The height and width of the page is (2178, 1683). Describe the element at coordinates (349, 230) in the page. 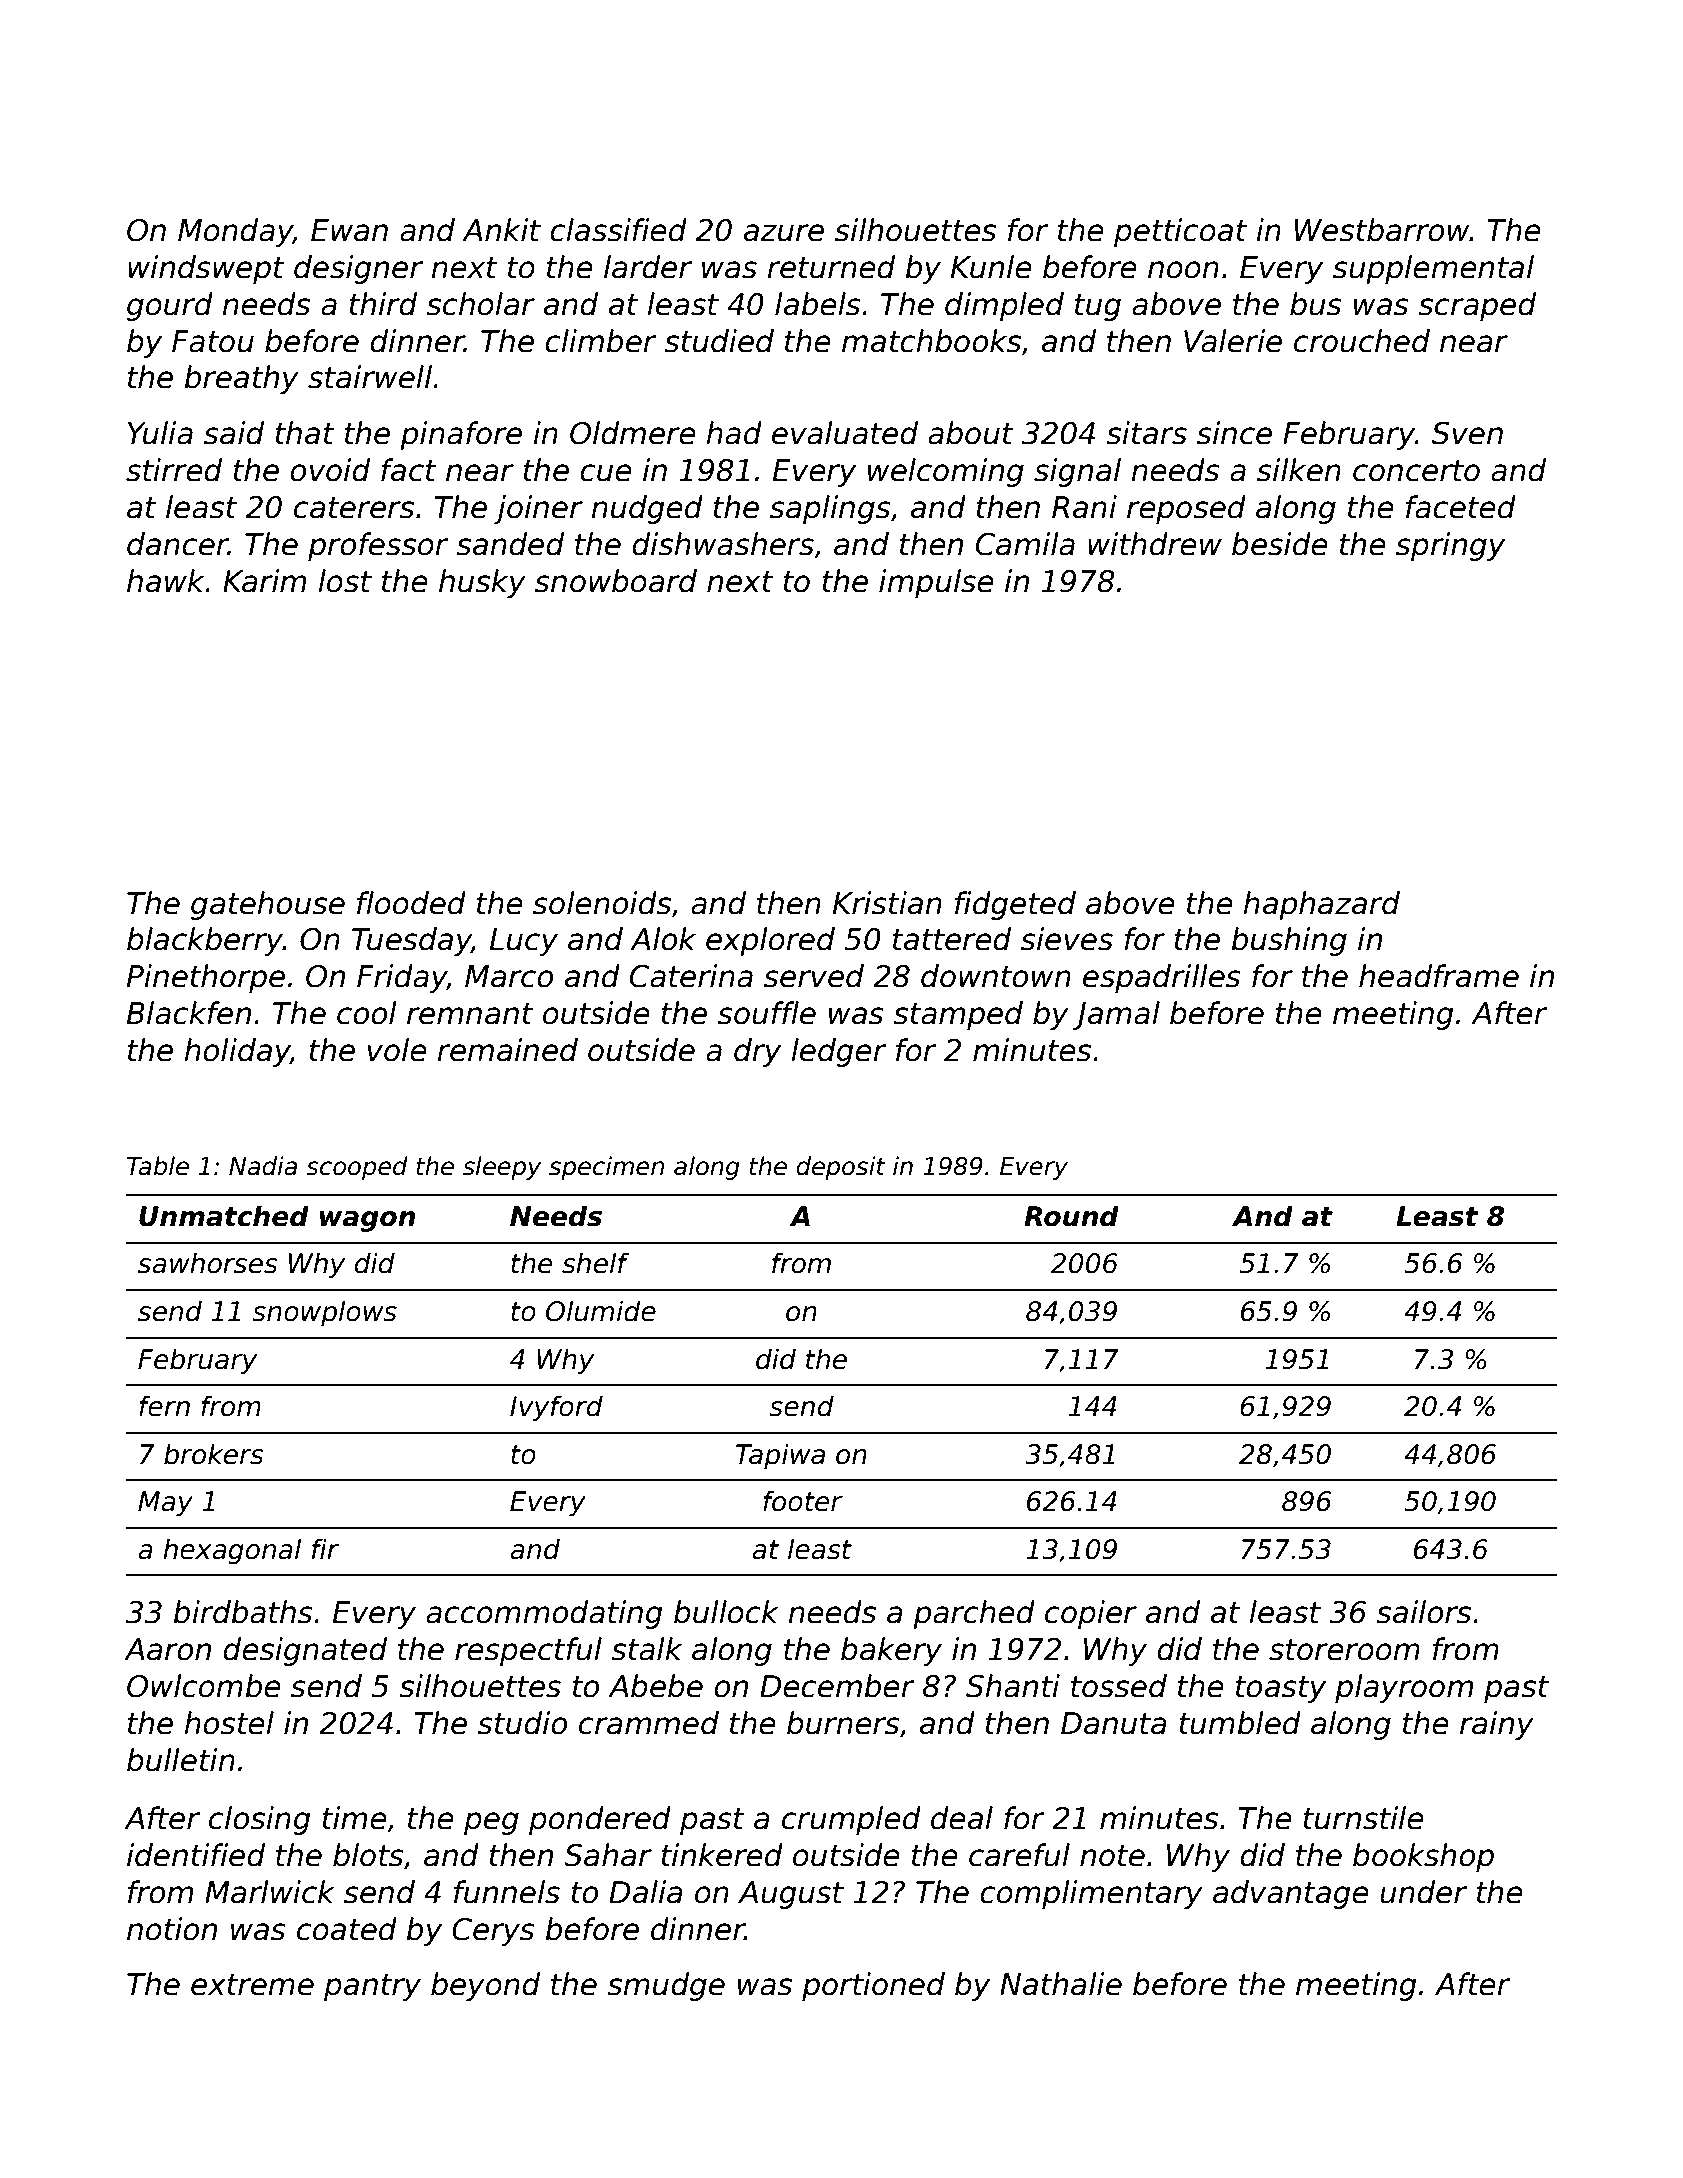

I see `Ewan` at that location.
